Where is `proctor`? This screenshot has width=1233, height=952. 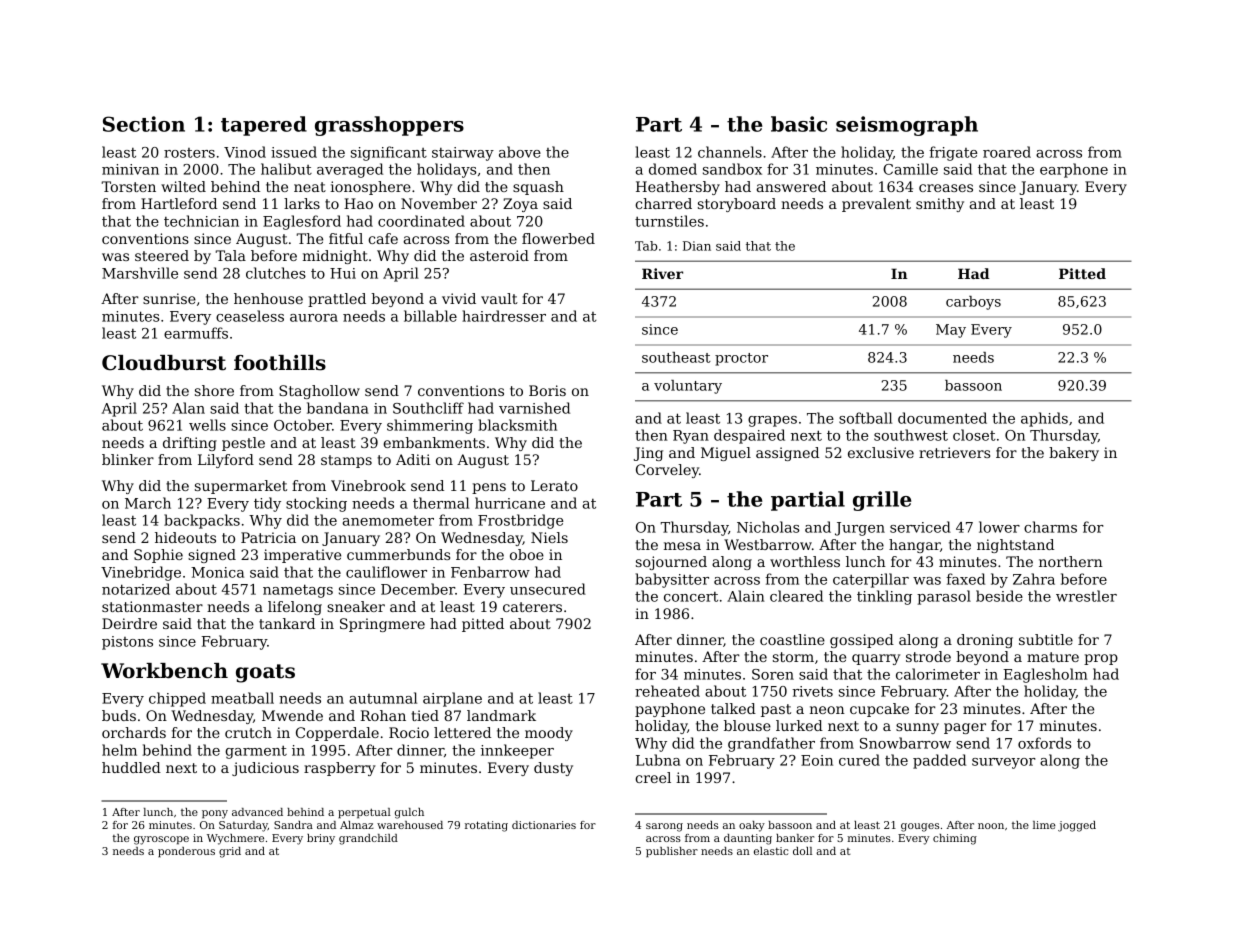
proctor is located at coordinates (741, 359).
